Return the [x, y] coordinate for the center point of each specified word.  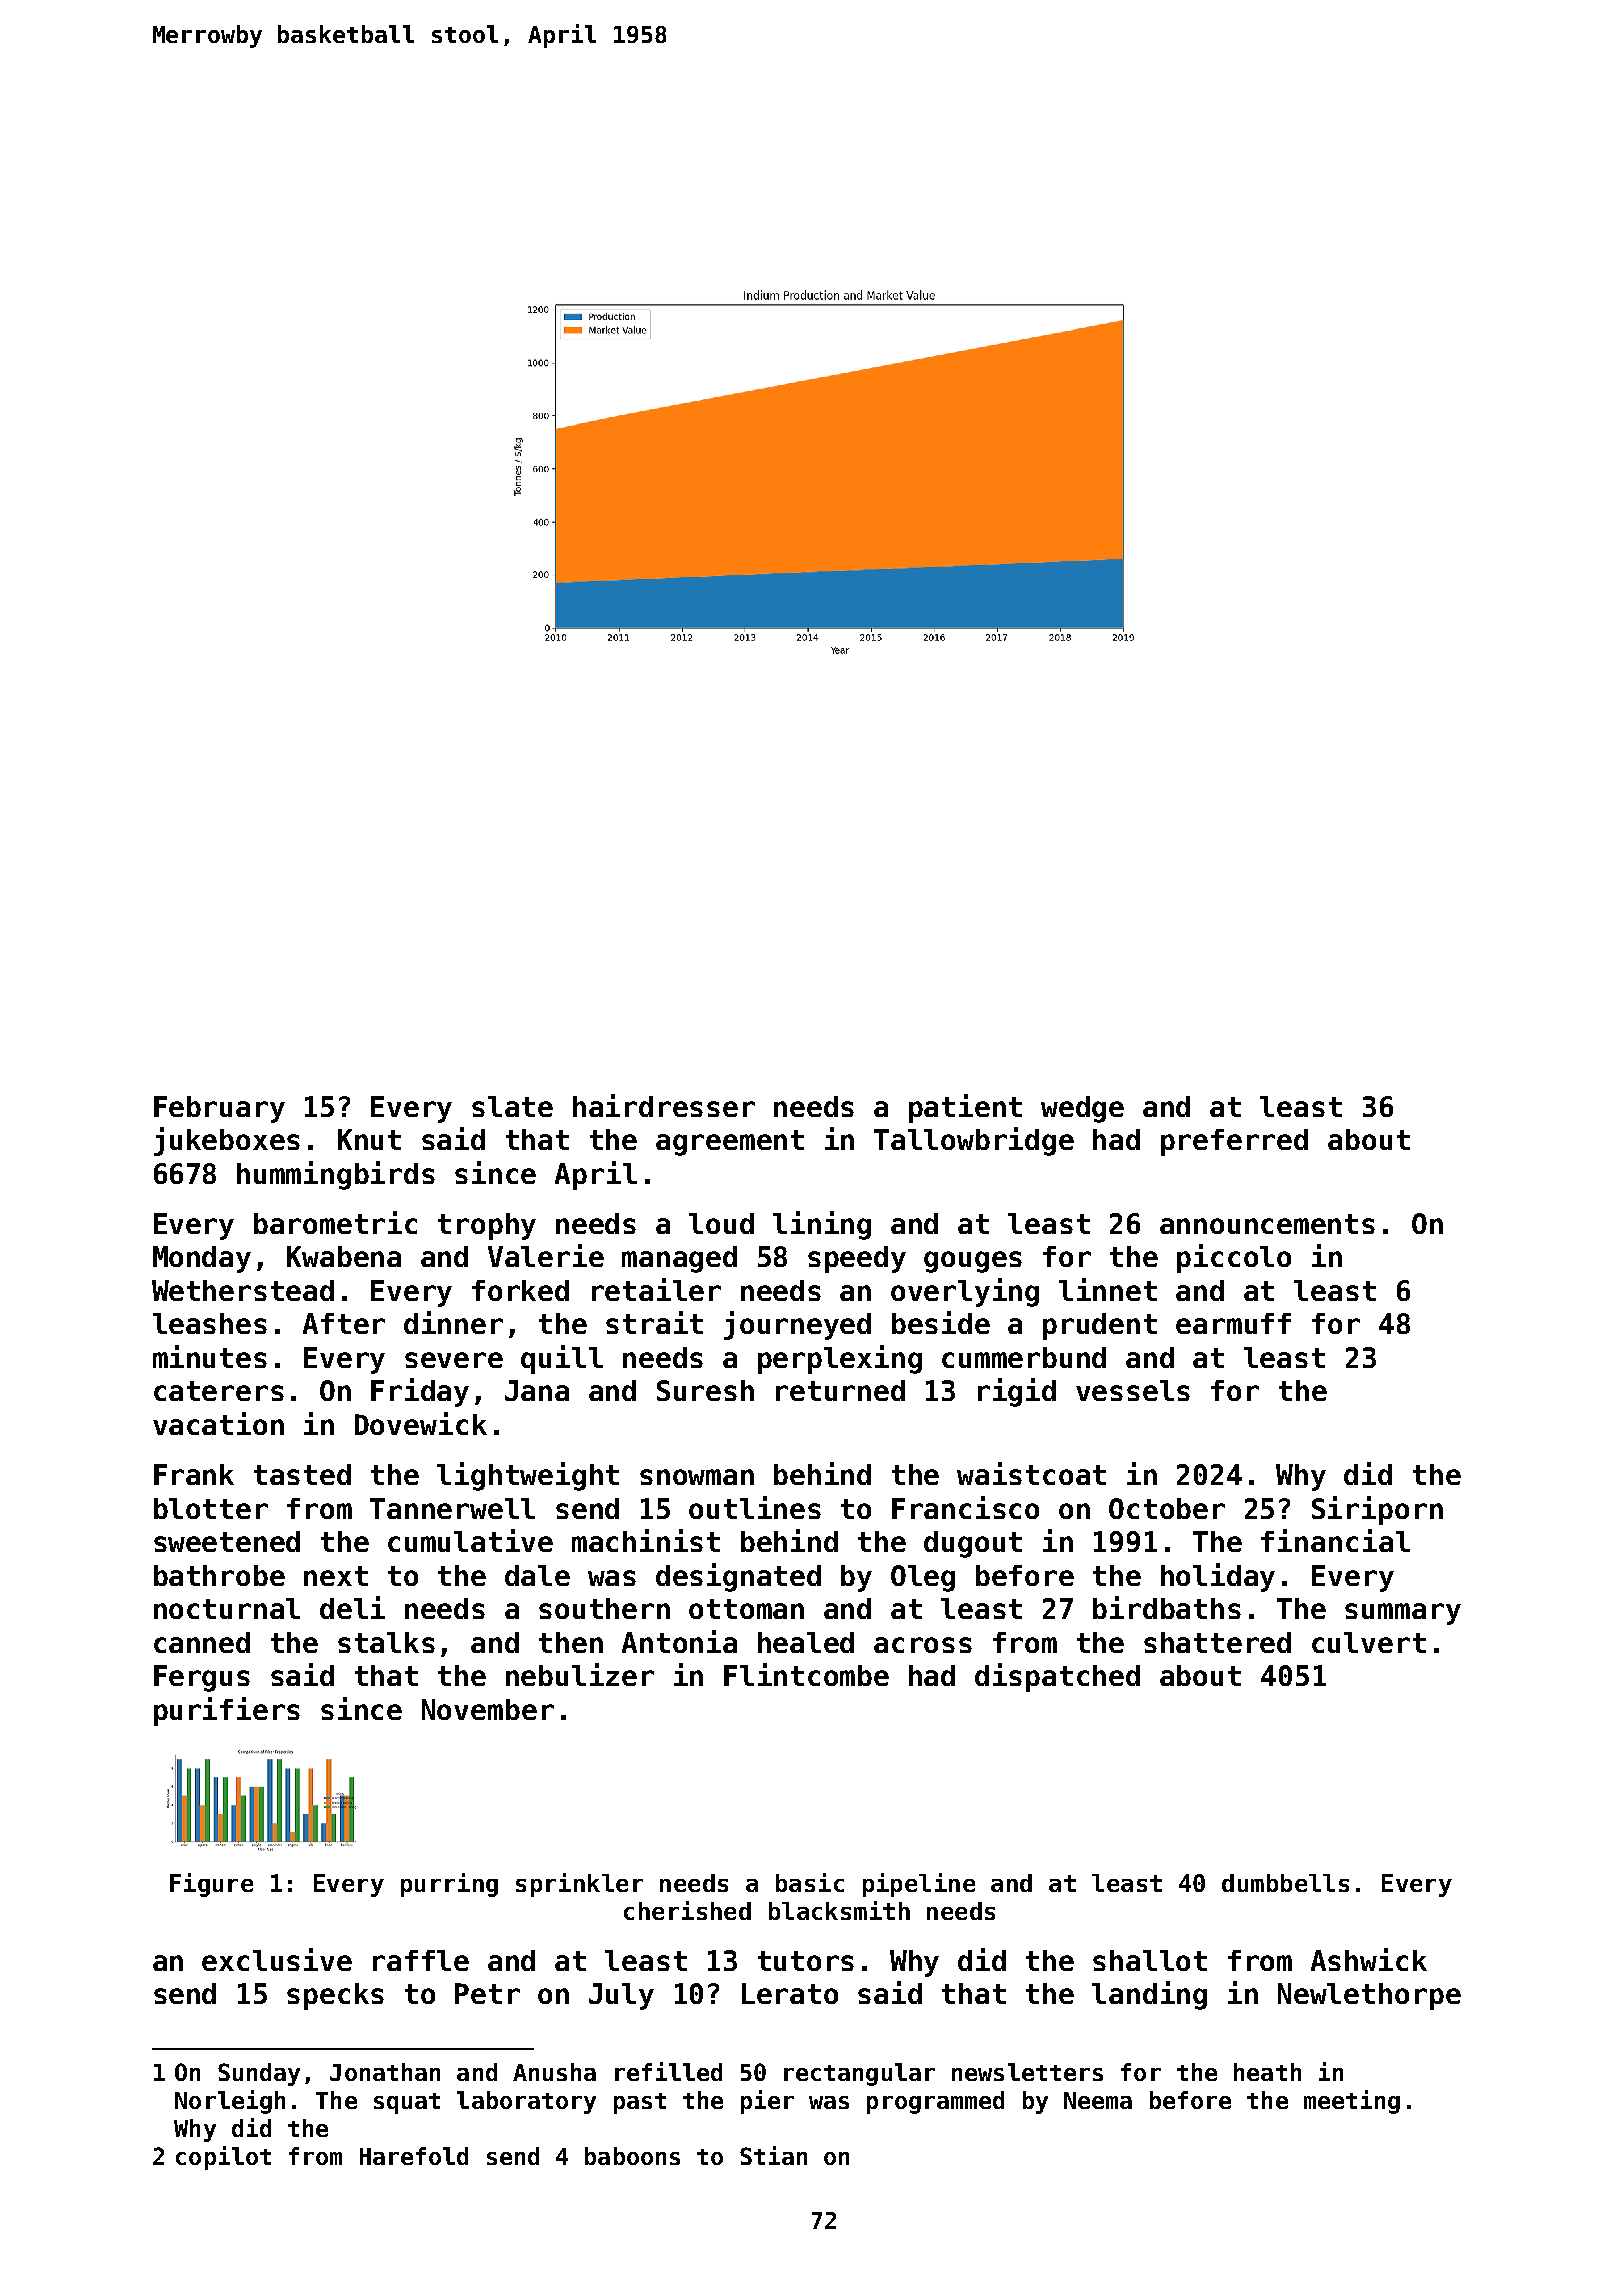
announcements [1267, 1224]
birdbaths [1167, 1607]
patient [965, 1108]
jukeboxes [227, 1141]
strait [654, 1322]
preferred [1234, 1142]
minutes [210, 1356]
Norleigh [230, 2102]
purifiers [227, 1711]
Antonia [679, 1641]
